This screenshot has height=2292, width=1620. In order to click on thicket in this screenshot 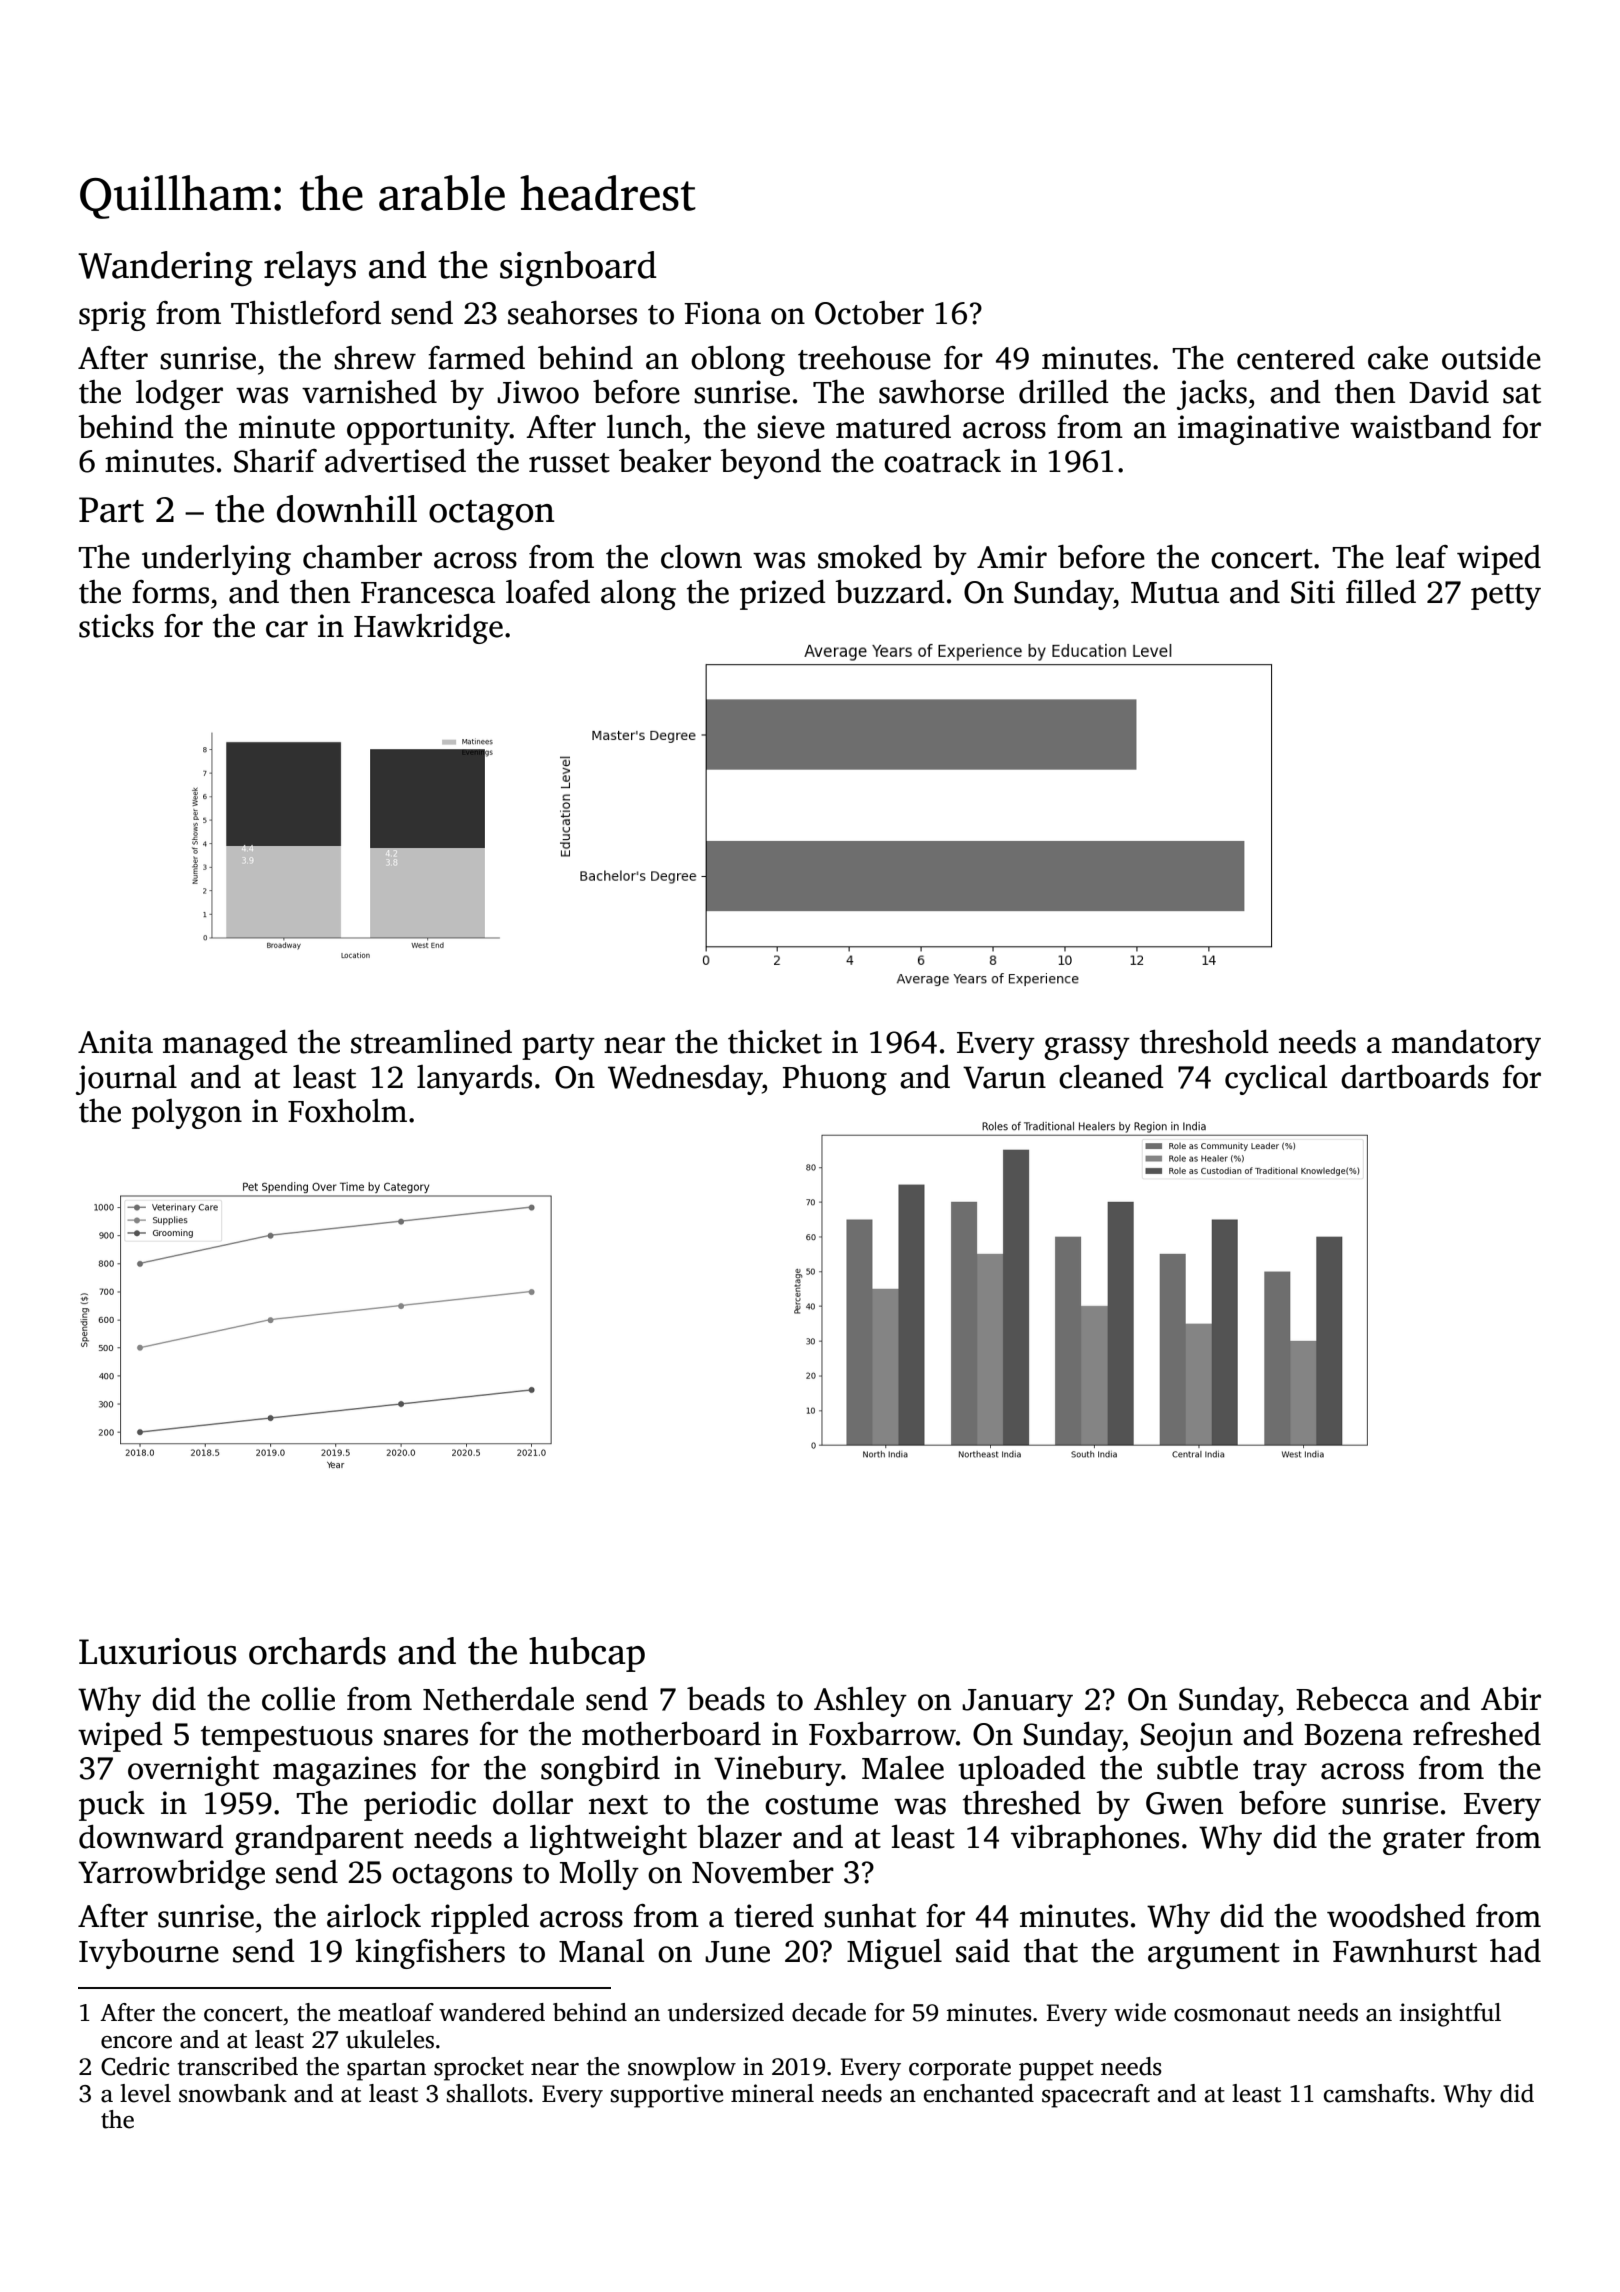, I will do `click(775, 1042)`.
